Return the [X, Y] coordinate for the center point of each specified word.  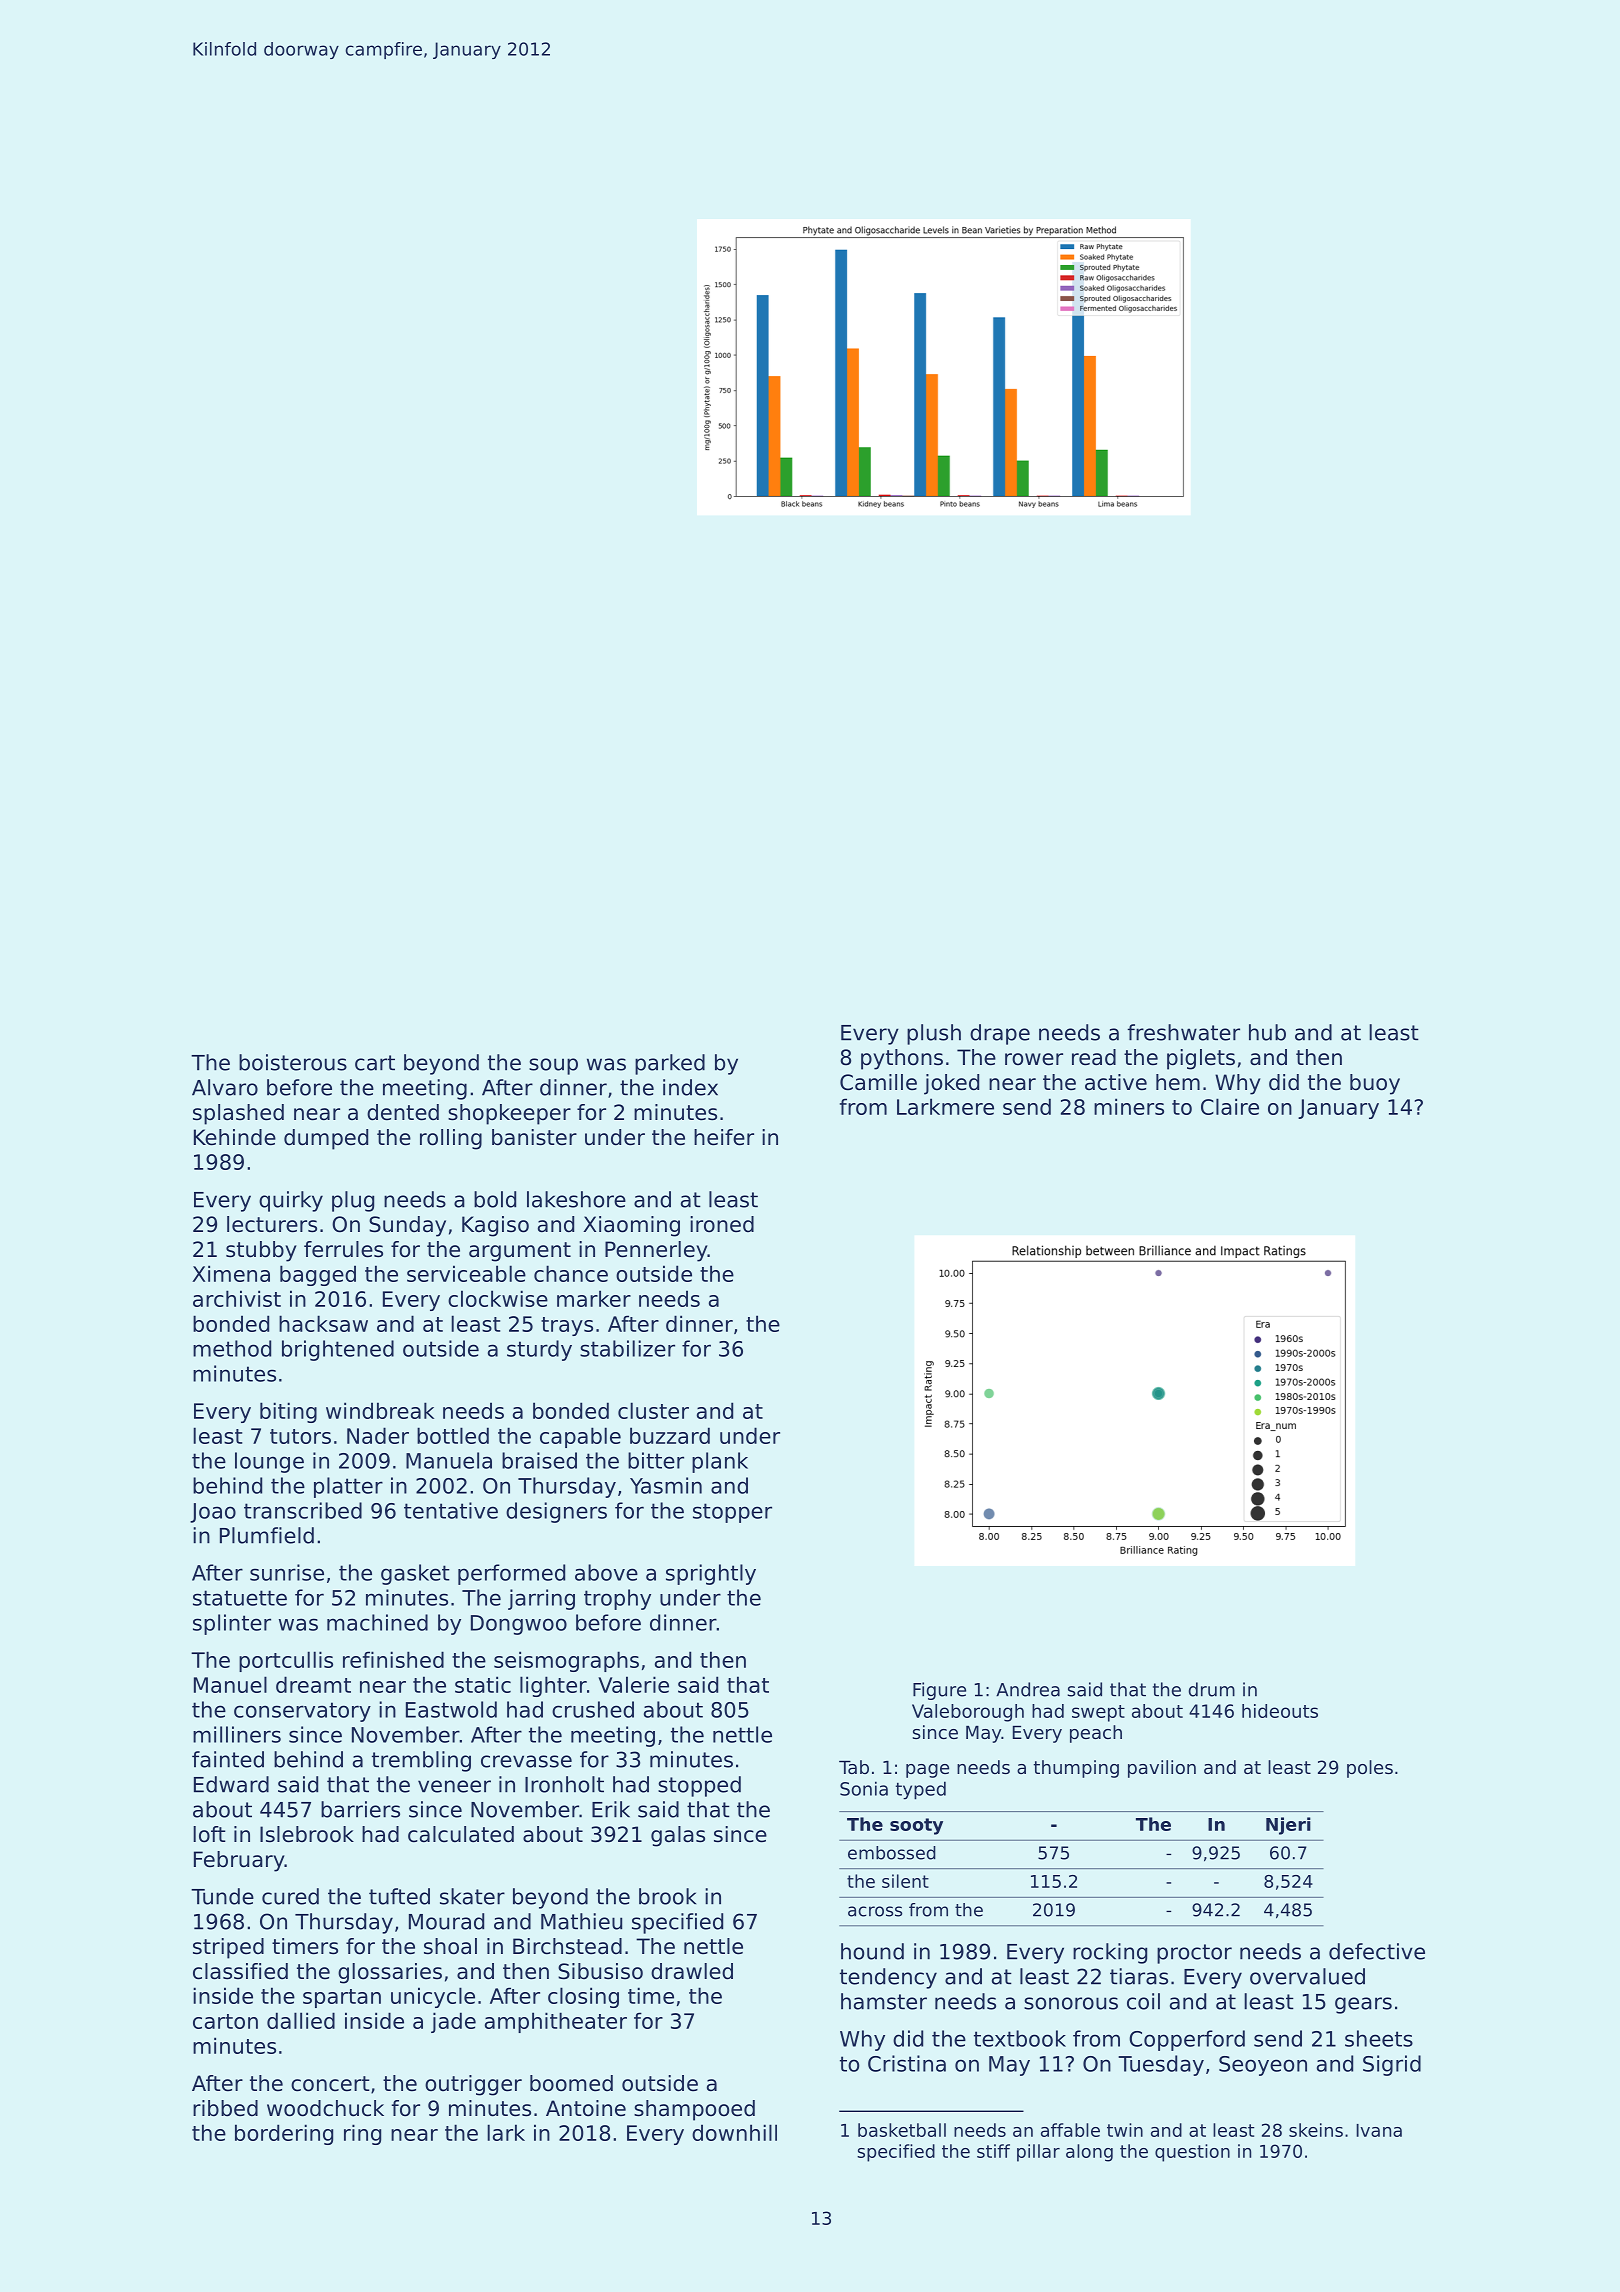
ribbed [225, 2108]
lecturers [272, 1224]
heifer [724, 1137]
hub [1267, 1032]
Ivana [1379, 2130]
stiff [993, 2151]
